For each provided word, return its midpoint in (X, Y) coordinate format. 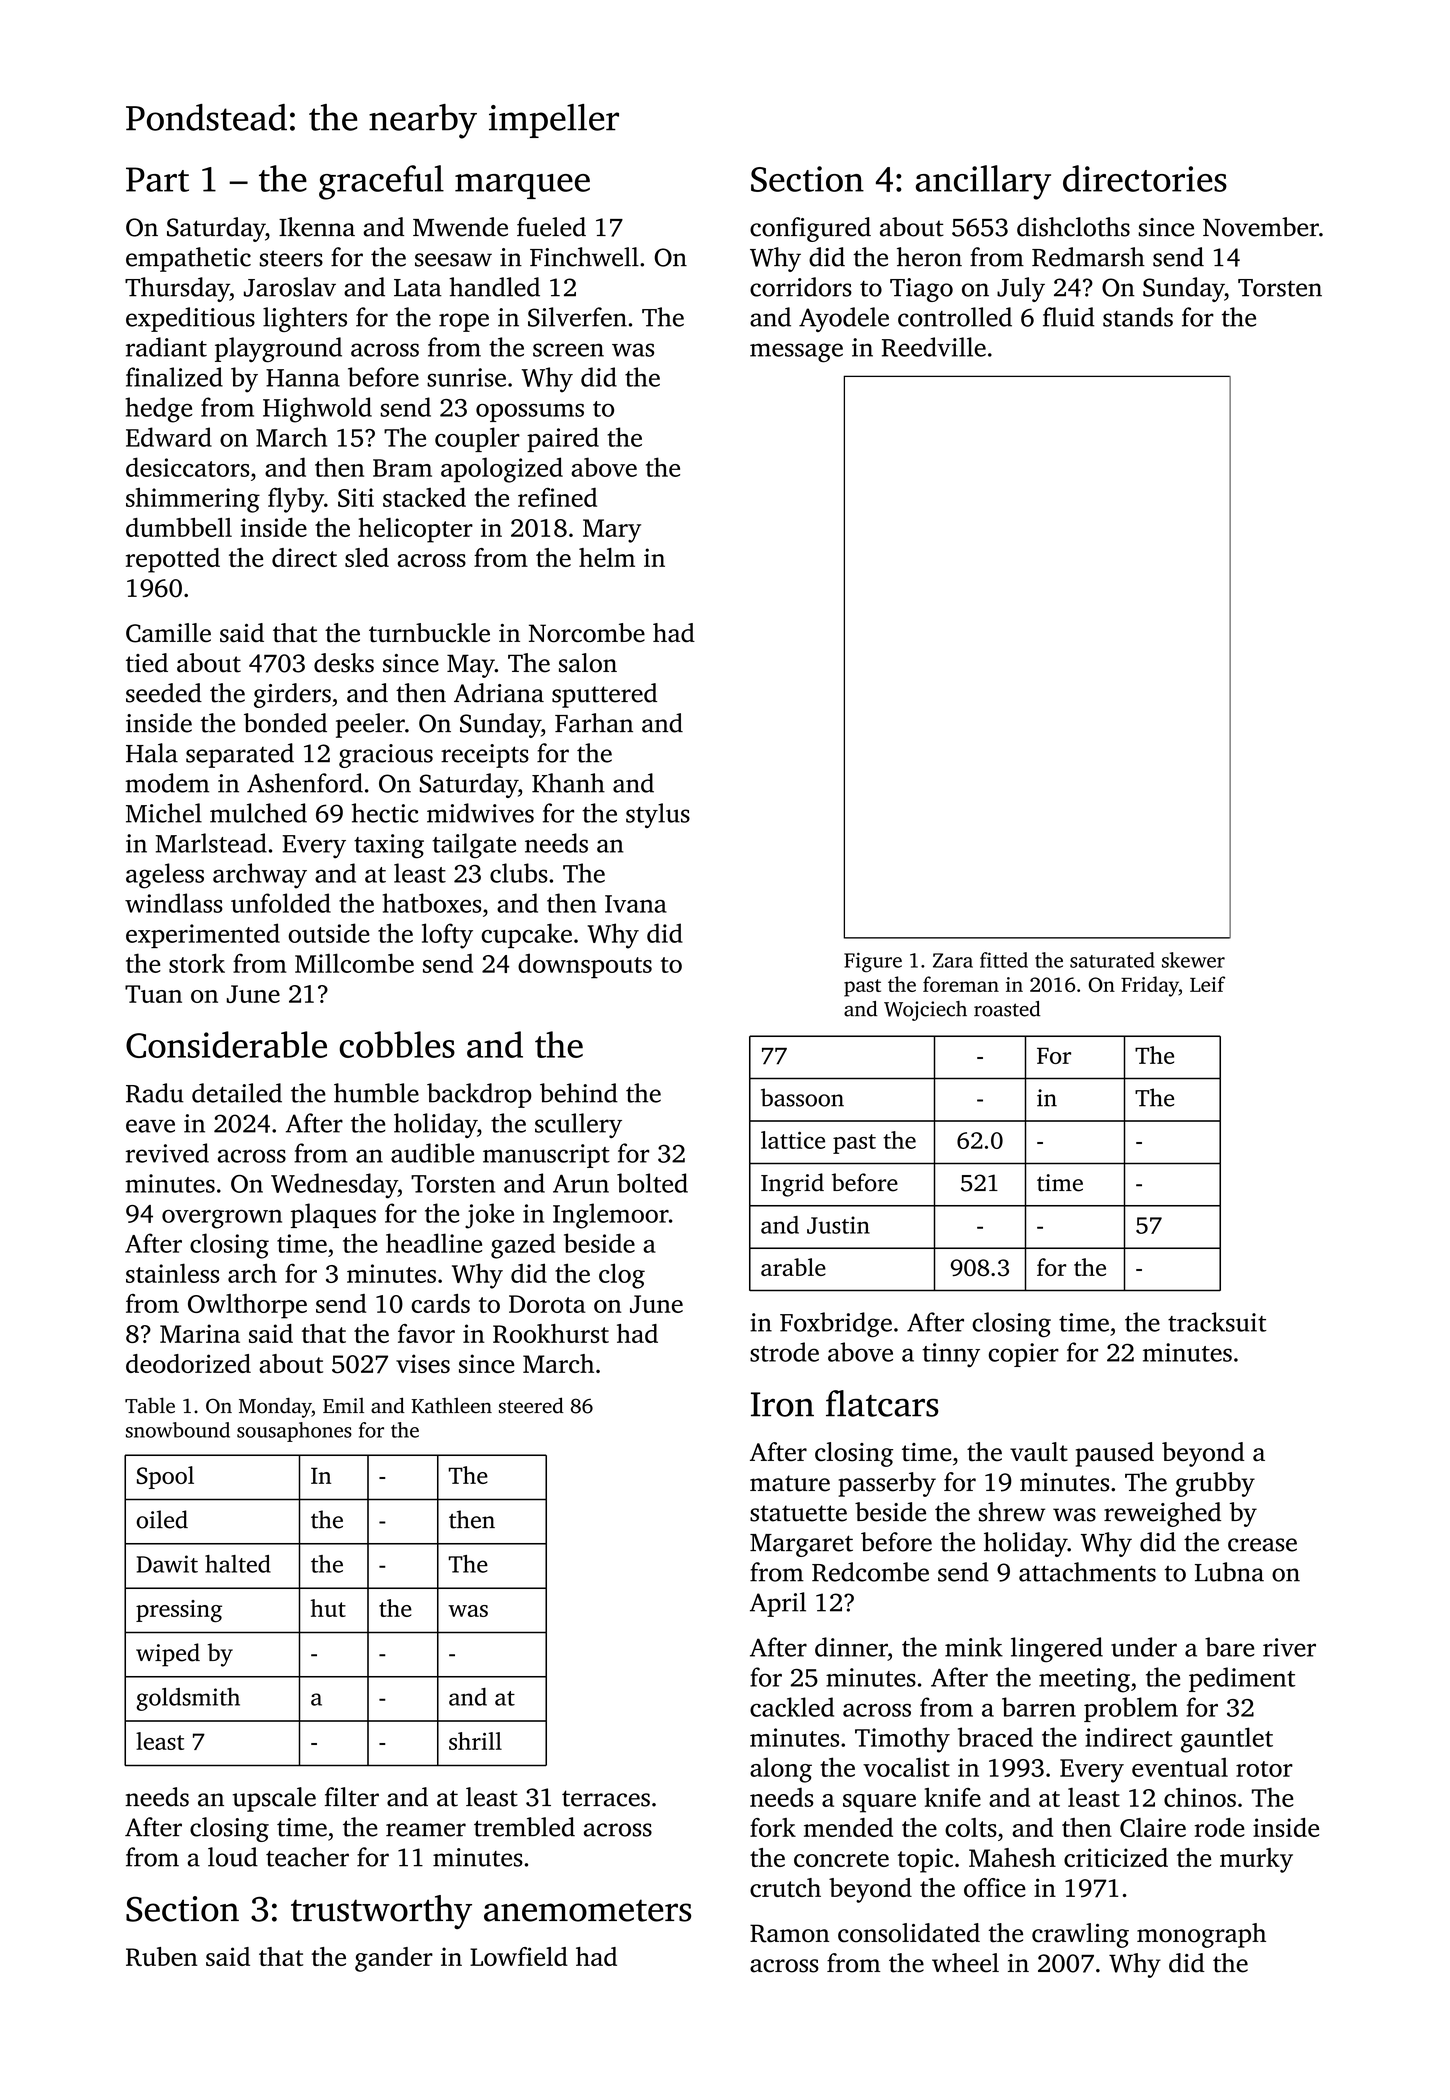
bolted (652, 1183)
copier (1024, 1355)
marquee (522, 186)
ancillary (983, 182)
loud (233, 1857)
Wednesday (334, 1186)
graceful (381, 182)
